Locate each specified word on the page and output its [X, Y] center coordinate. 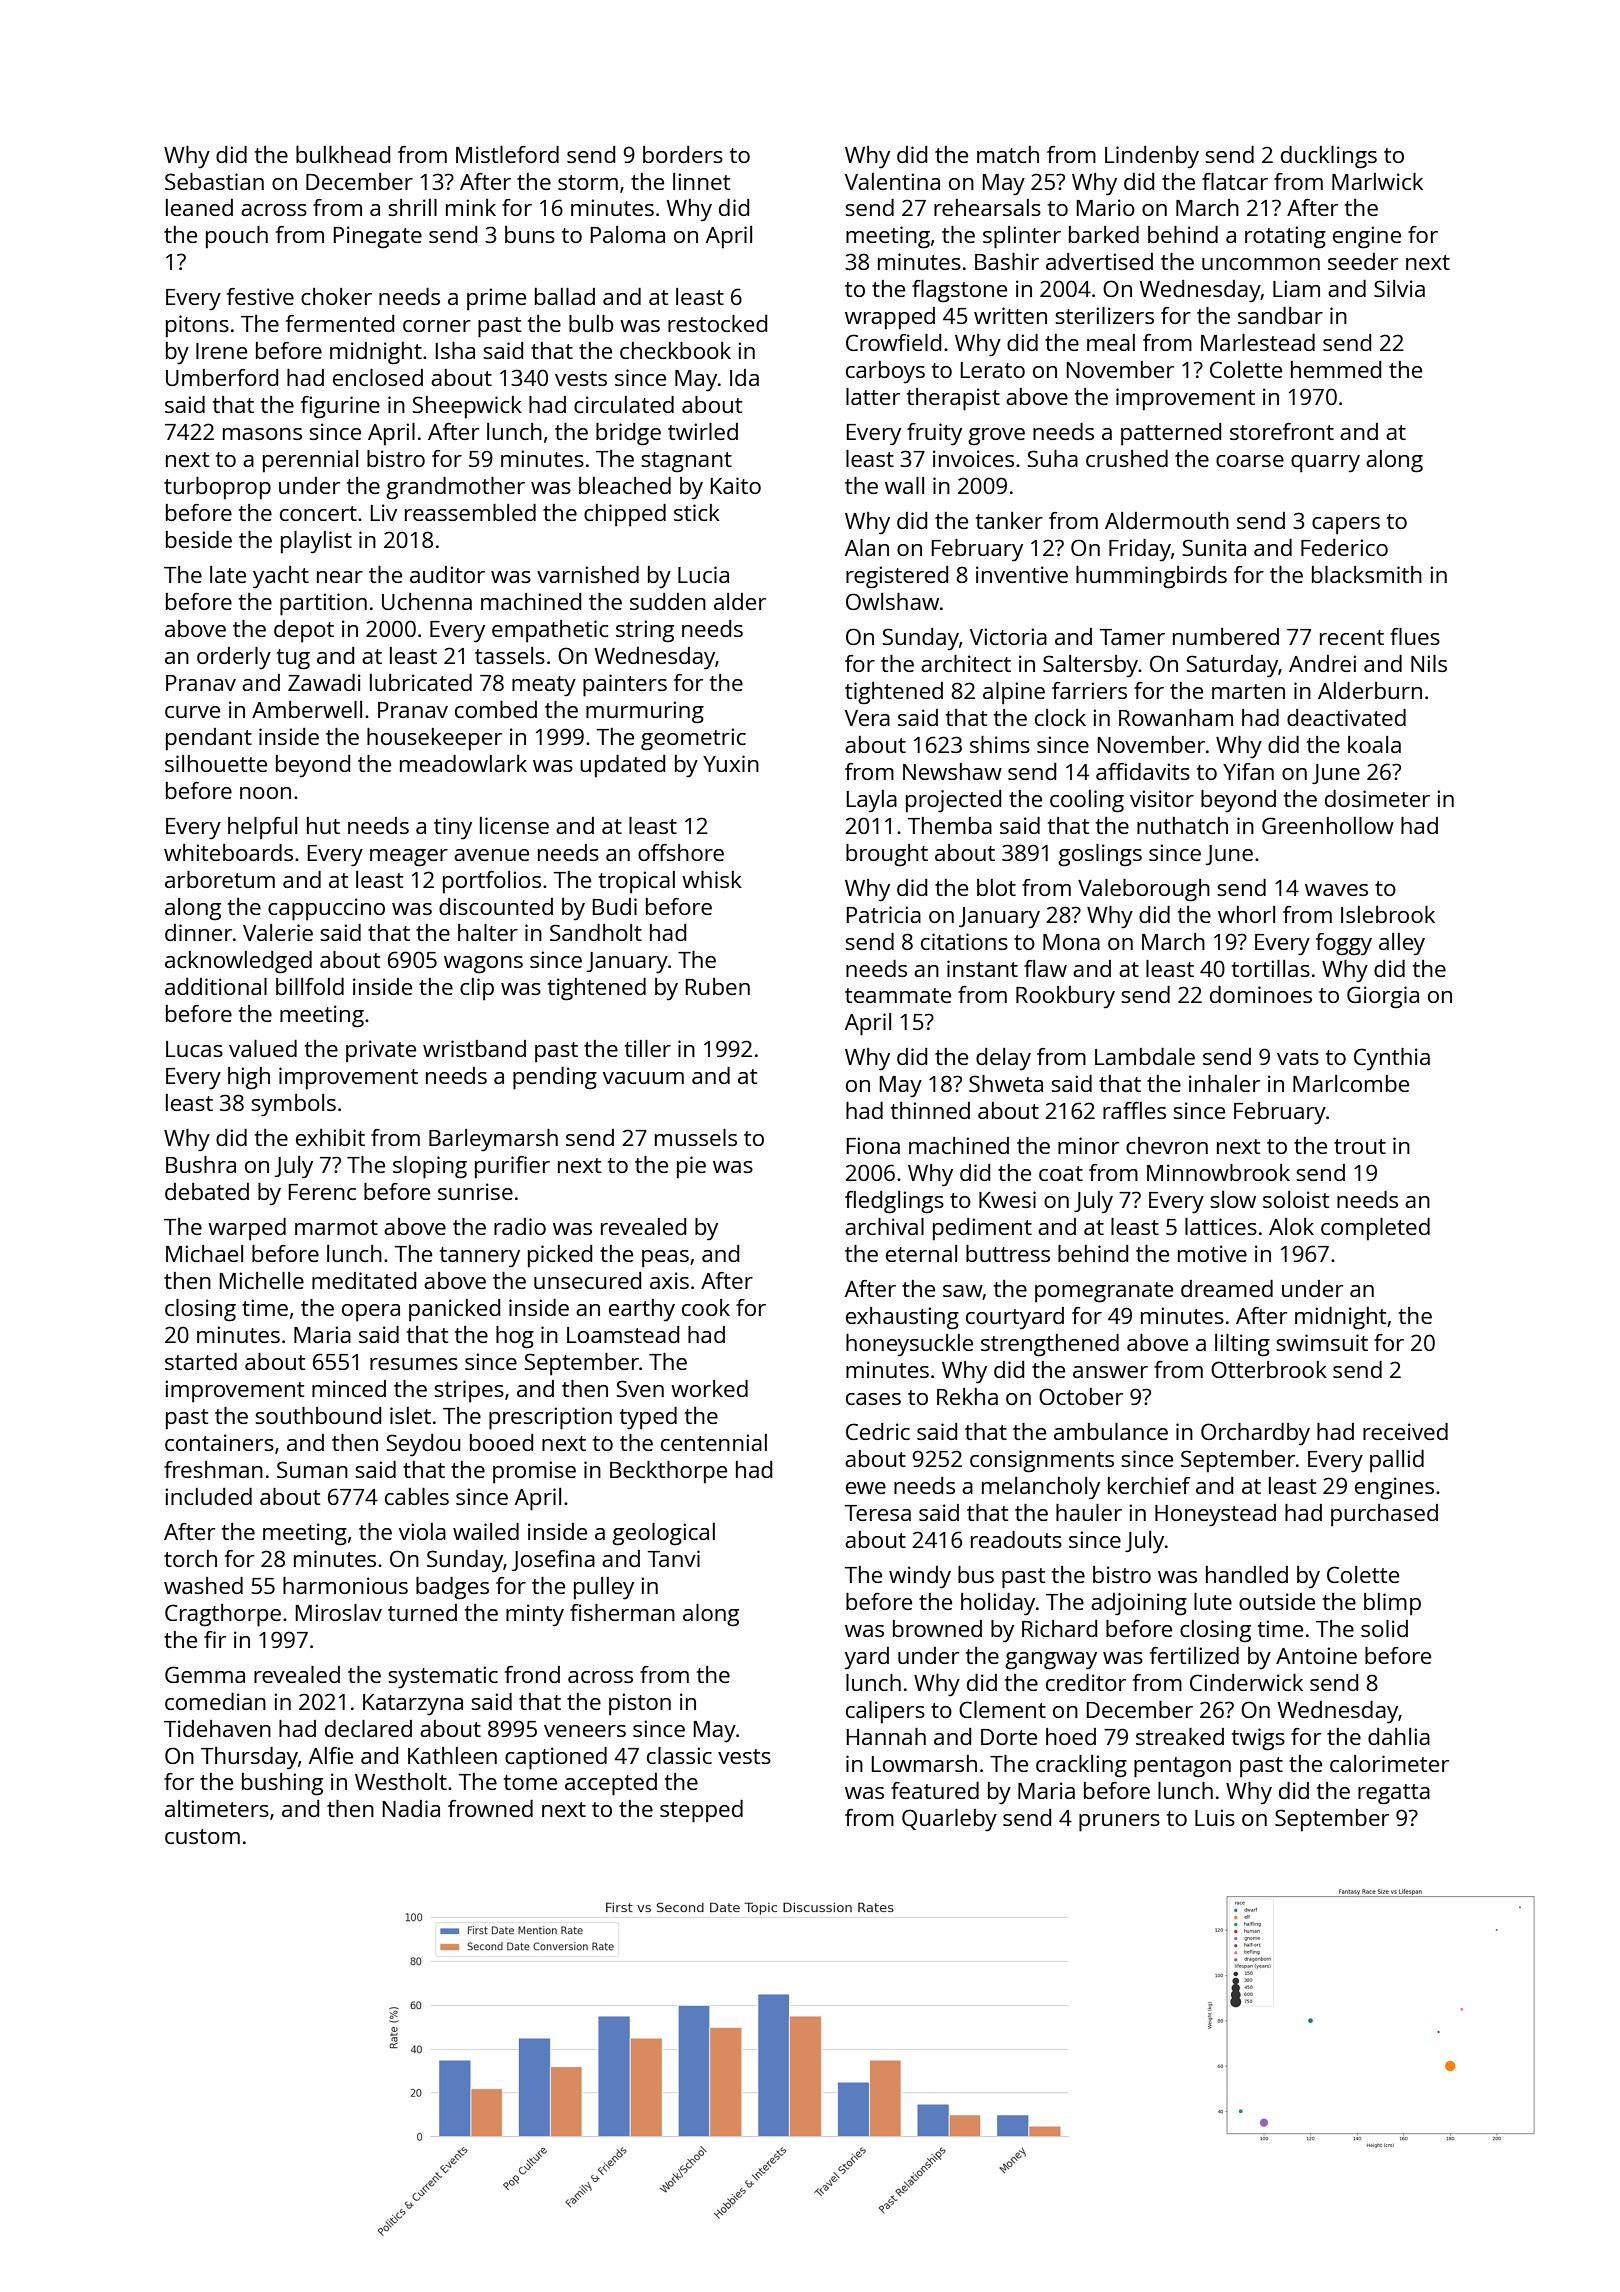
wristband [474, 1048]
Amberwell [307, 709]
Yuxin [731, 763]
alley [1402, 944]
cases [873, 1399]
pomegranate [1104, 1292]
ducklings [1329, 157]
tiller [648, 1048]
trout [1360, 1146]
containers [219, 1442]
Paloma [628, 234]
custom [202, 1836]
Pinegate [378, 237]
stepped [701, 1811]
